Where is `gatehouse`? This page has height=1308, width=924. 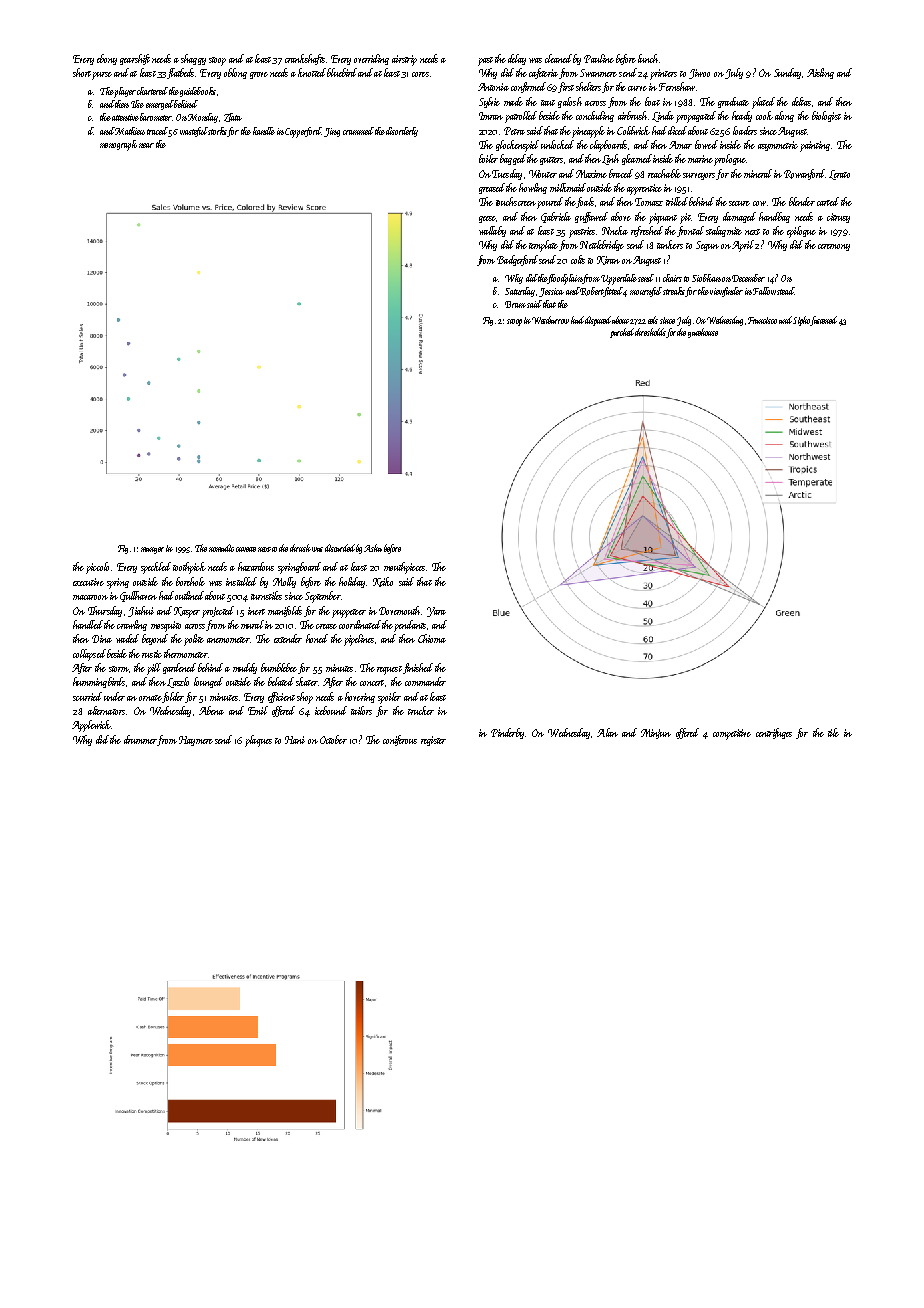
gatehouse is located at coordinates (703, 333).
